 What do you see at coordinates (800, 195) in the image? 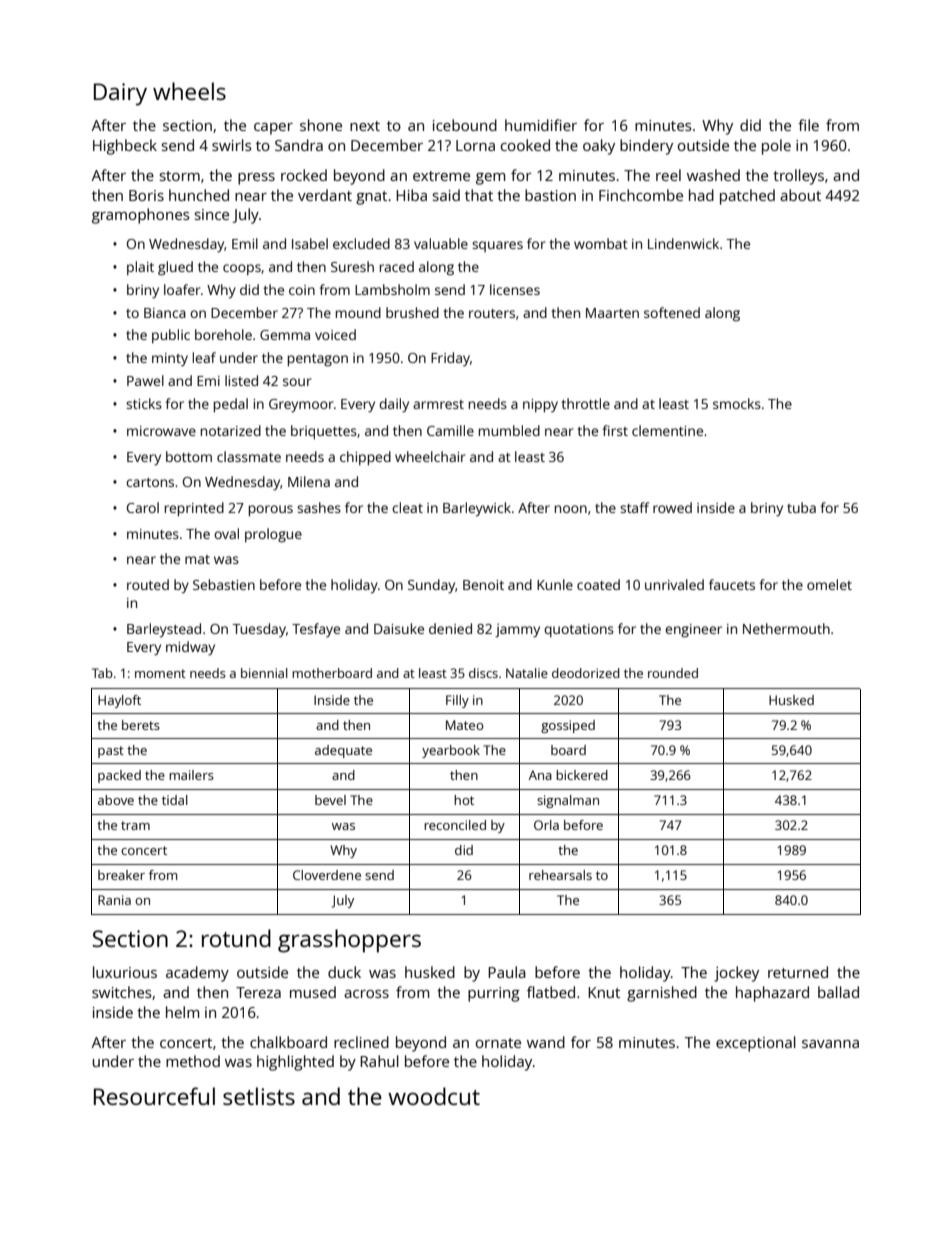
I see `about` at bounding box center [800, 195].
